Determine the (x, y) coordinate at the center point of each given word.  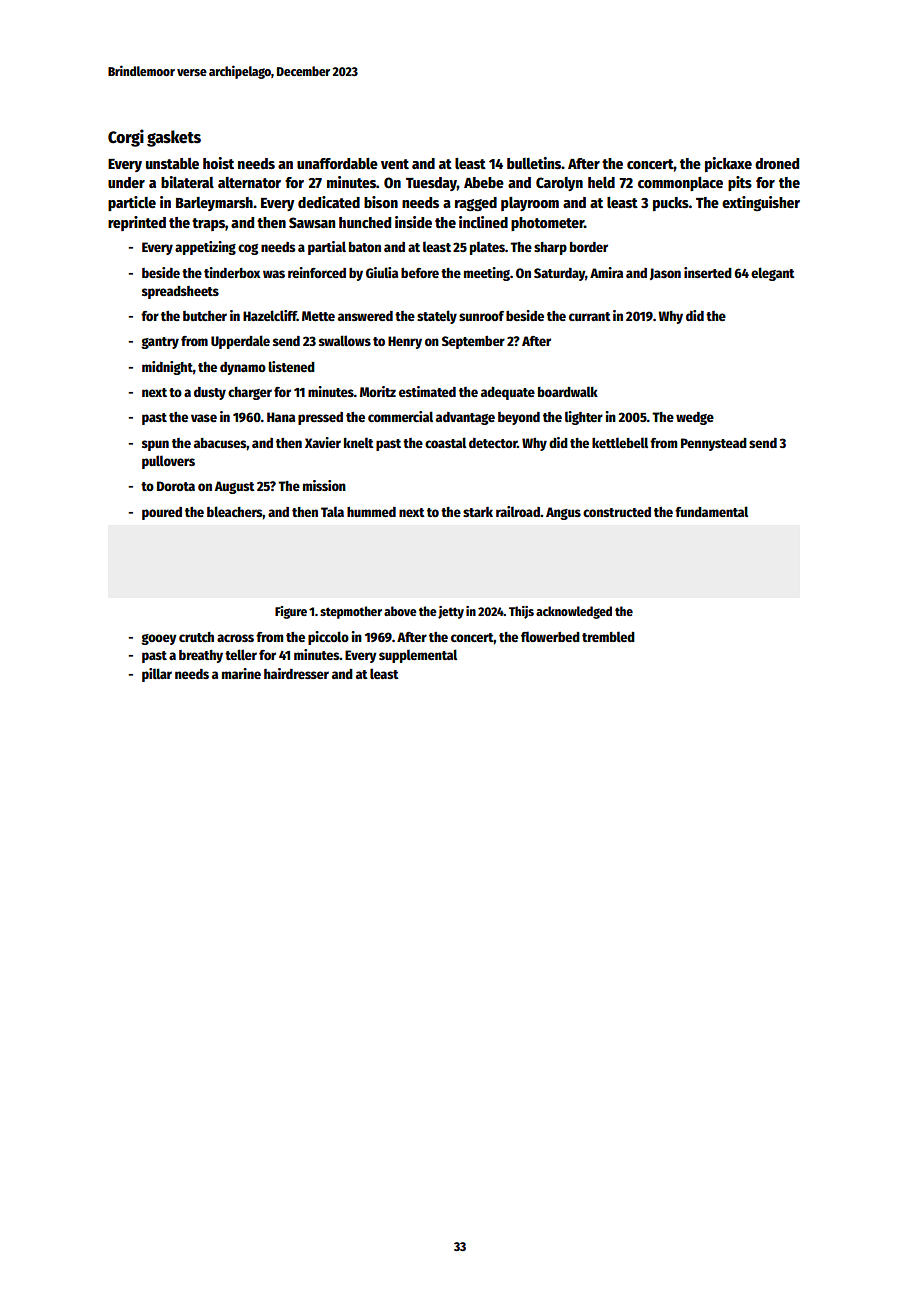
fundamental (711, 511)
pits (740, 183)
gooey (159, 639)
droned (777, 163)
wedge (695, 418)
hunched (365, 222)
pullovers (168, 462)
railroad (518, 511)
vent (395, 164)
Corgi (126, 138)
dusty (210, 393)
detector (493, 443)
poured (162, 513)
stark (478, 512)
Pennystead (714, 444)
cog (248, 249)
